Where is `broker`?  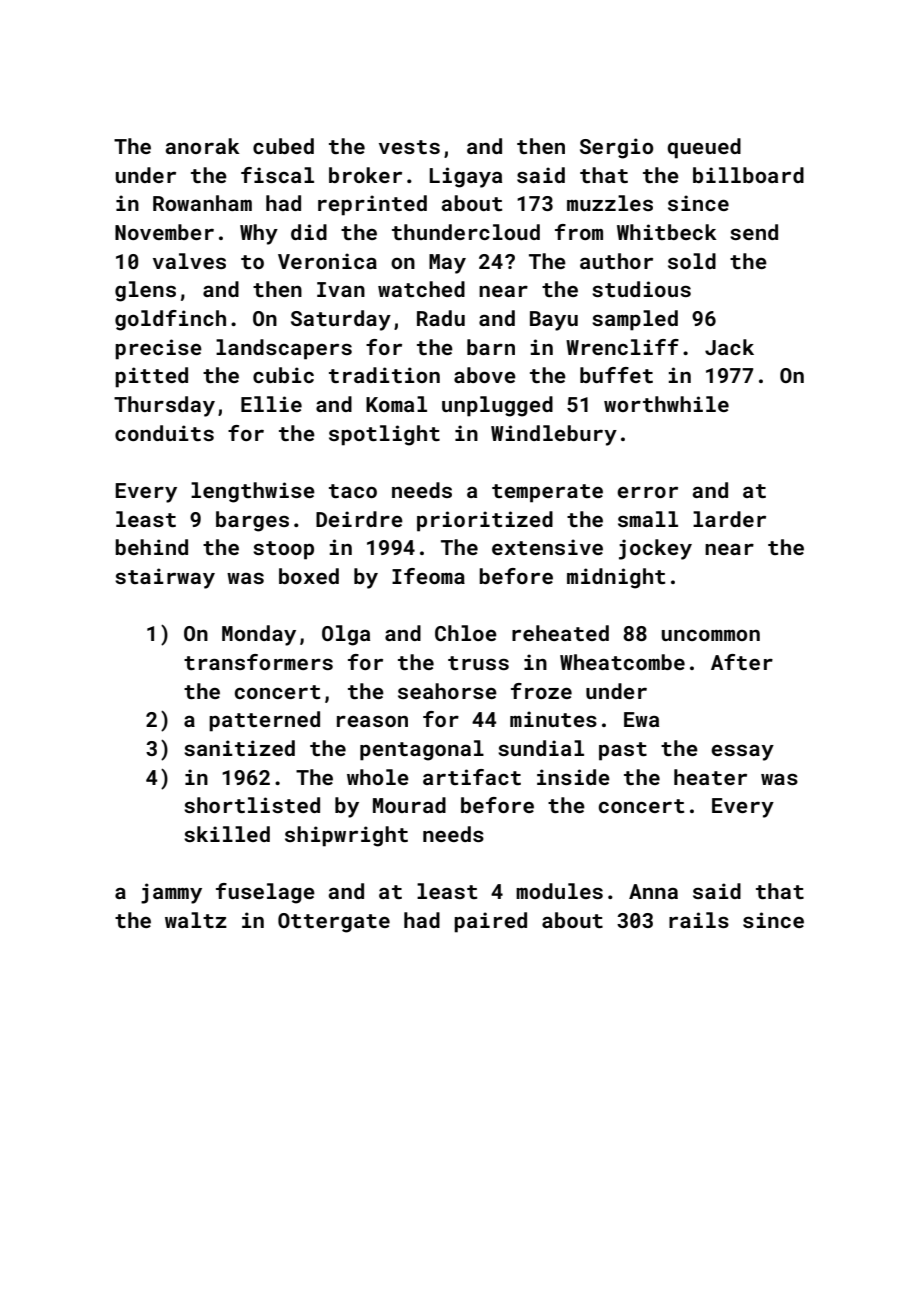
broker is located at coordinates (365, 175).
